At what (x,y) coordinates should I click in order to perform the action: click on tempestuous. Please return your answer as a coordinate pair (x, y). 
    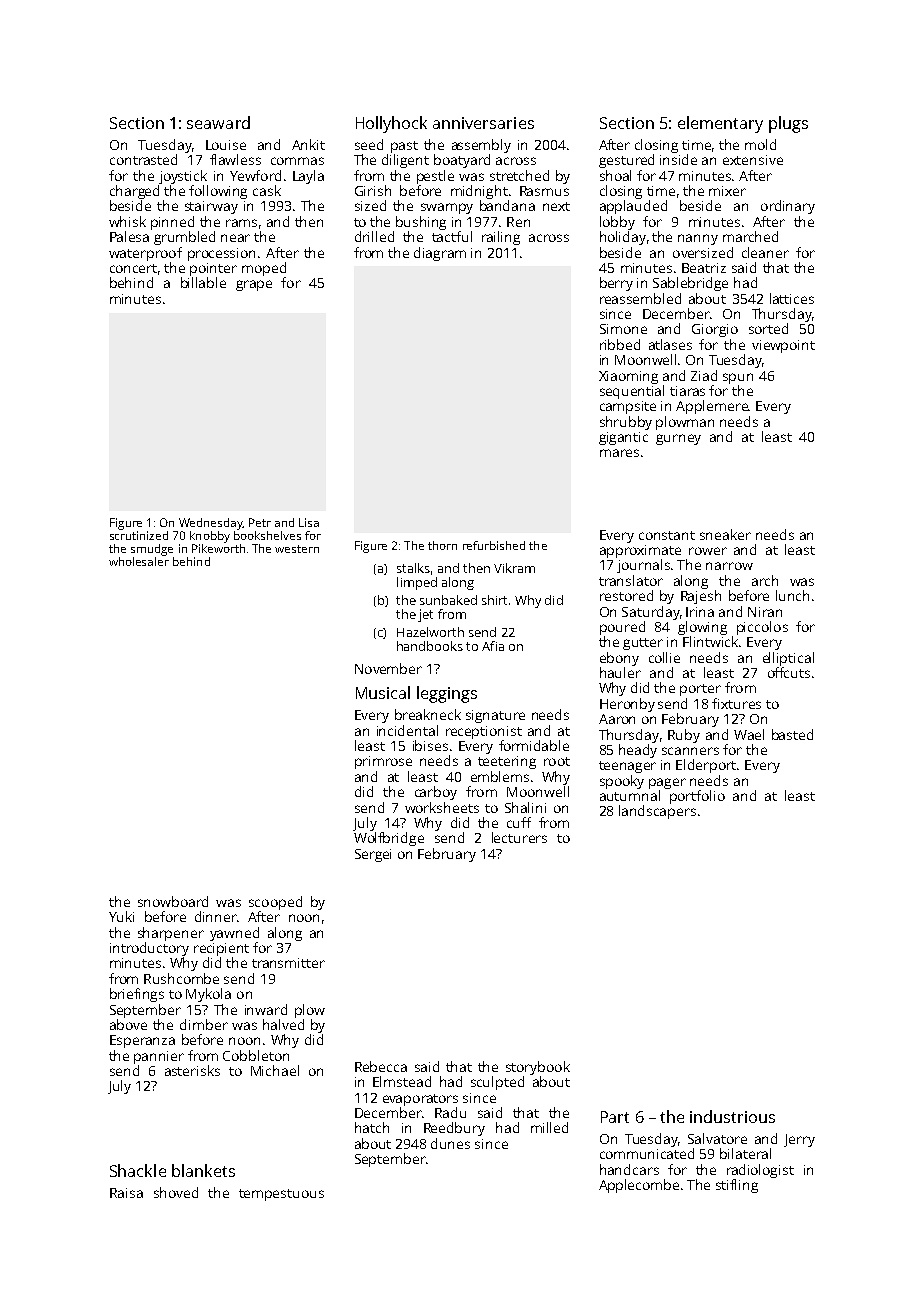
    Looking at the image, I should click on (281, 1195).
